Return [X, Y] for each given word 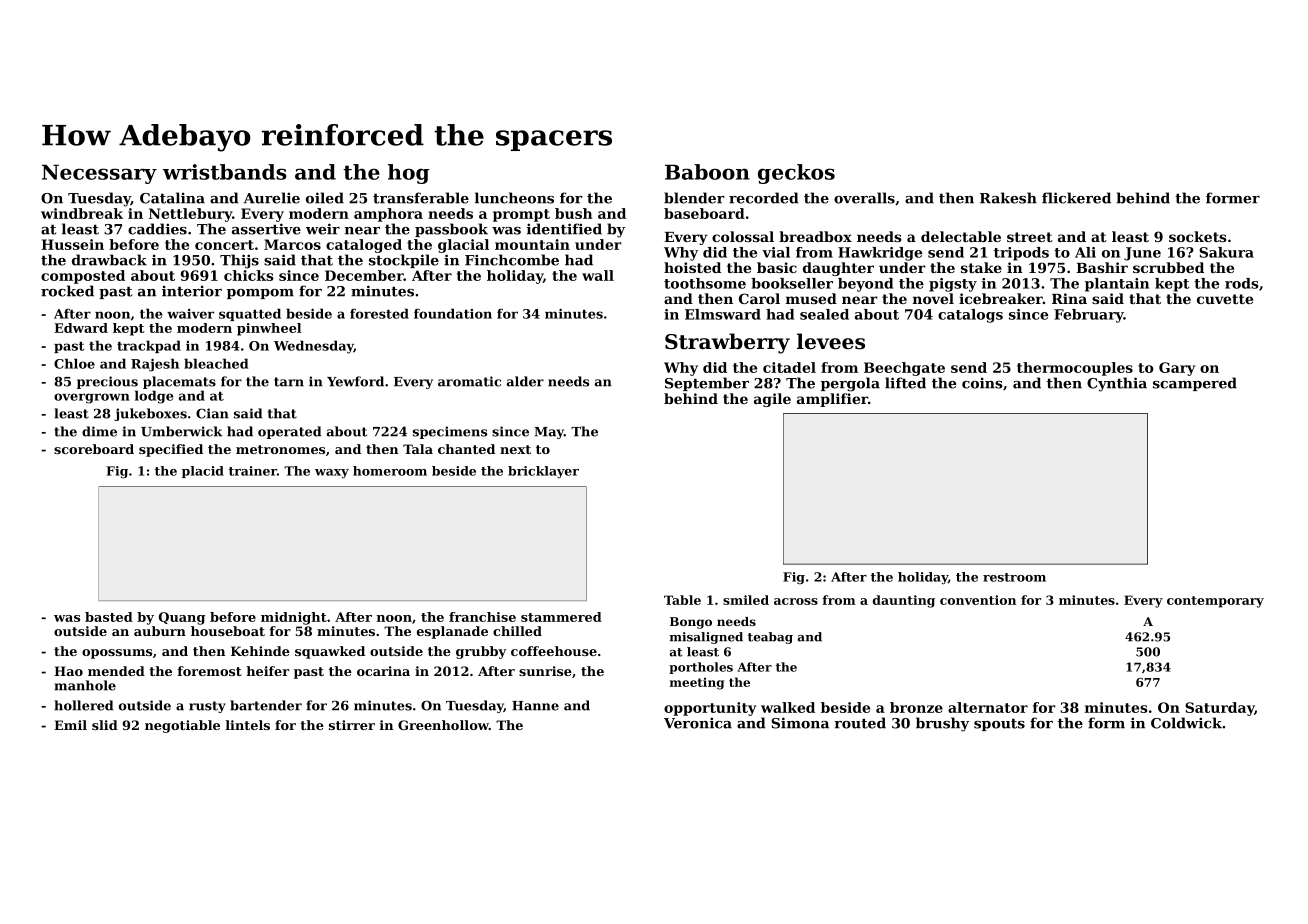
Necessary [99, 174]
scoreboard [94, 449]
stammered [561, 617]
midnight [294, 618]
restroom [1014, 577]
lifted [905, 383]
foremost [210, 671]
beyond [865, 285]
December [364, 275]
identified [564, 229]
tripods [1021, 254]
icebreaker [1001, 298]
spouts [999, 724]
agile [772, 400]
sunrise [545, 671]
